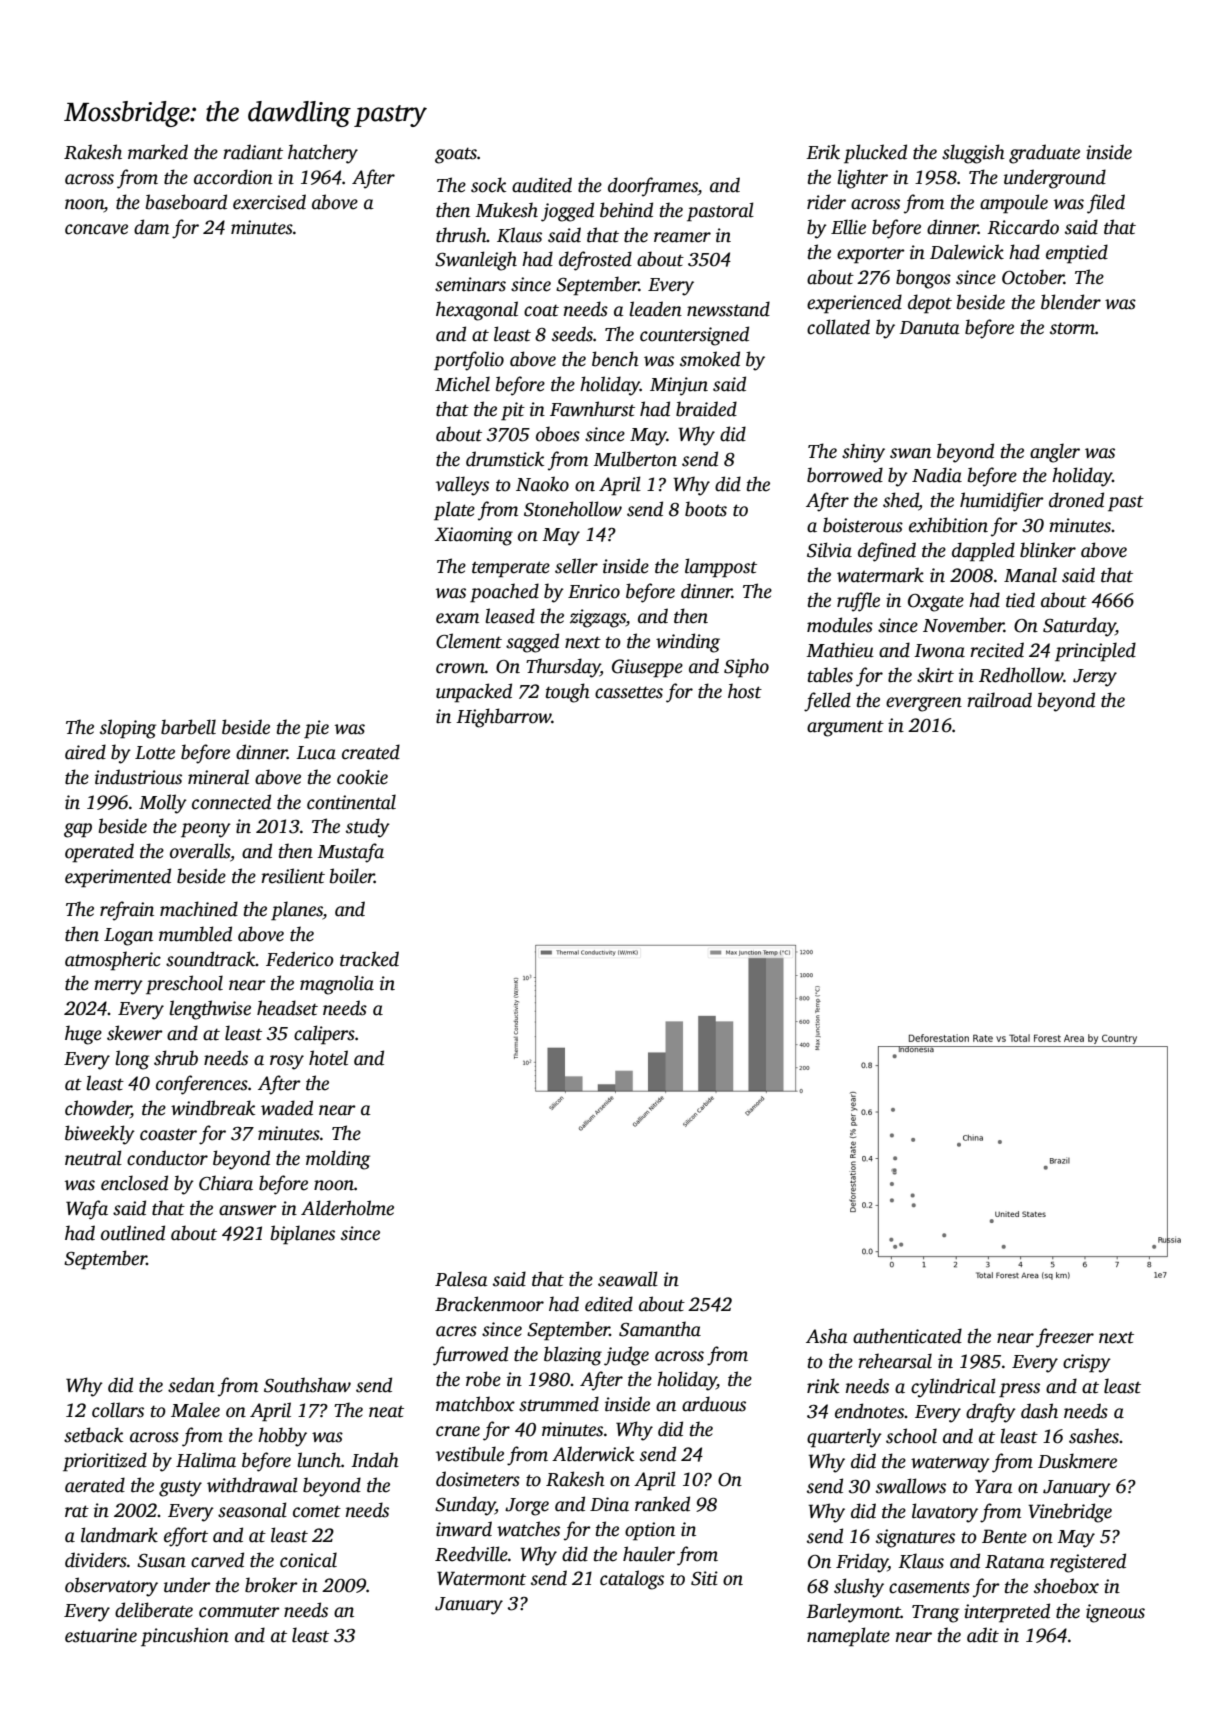  Describe the element at coordinates (827, 1336) in the screenshot. I see `Asha` at that location.
